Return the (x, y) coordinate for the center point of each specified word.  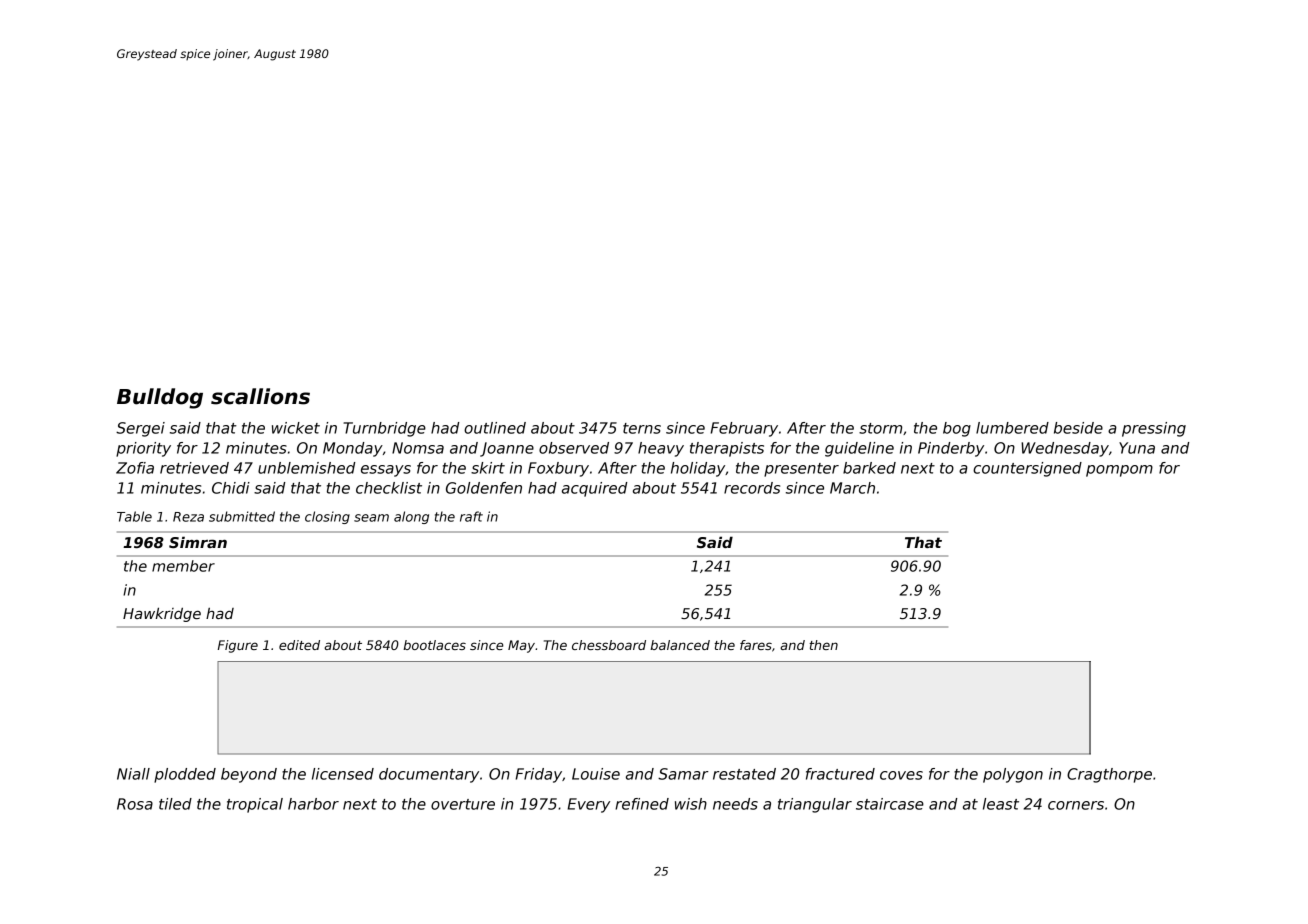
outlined (495, 428)
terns (642, 428)
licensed (343, 774)
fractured (840, 774)
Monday (353, 449)
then (824, 645)
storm (880, 428)
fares (756, 645)
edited (299, 645)
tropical (255, 805)
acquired (595, 489)
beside (1078, 428)
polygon (1013, 775)
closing (327, 517)
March (852, 488)
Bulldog (160, 398)
